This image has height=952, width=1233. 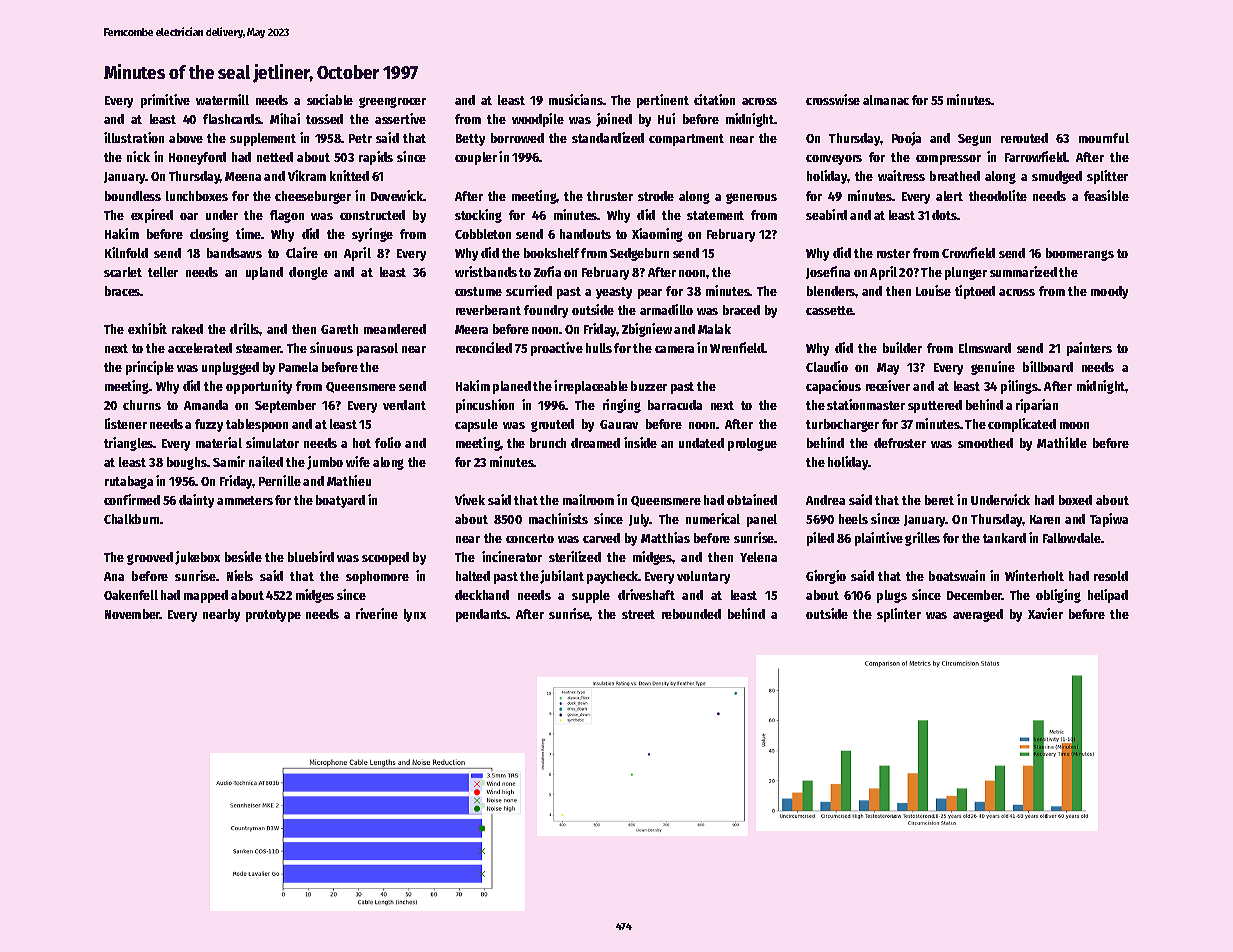 What do you see at coordinates (691, 614) in the image?
I see `rebounded` at bounding box center [691, 614].
